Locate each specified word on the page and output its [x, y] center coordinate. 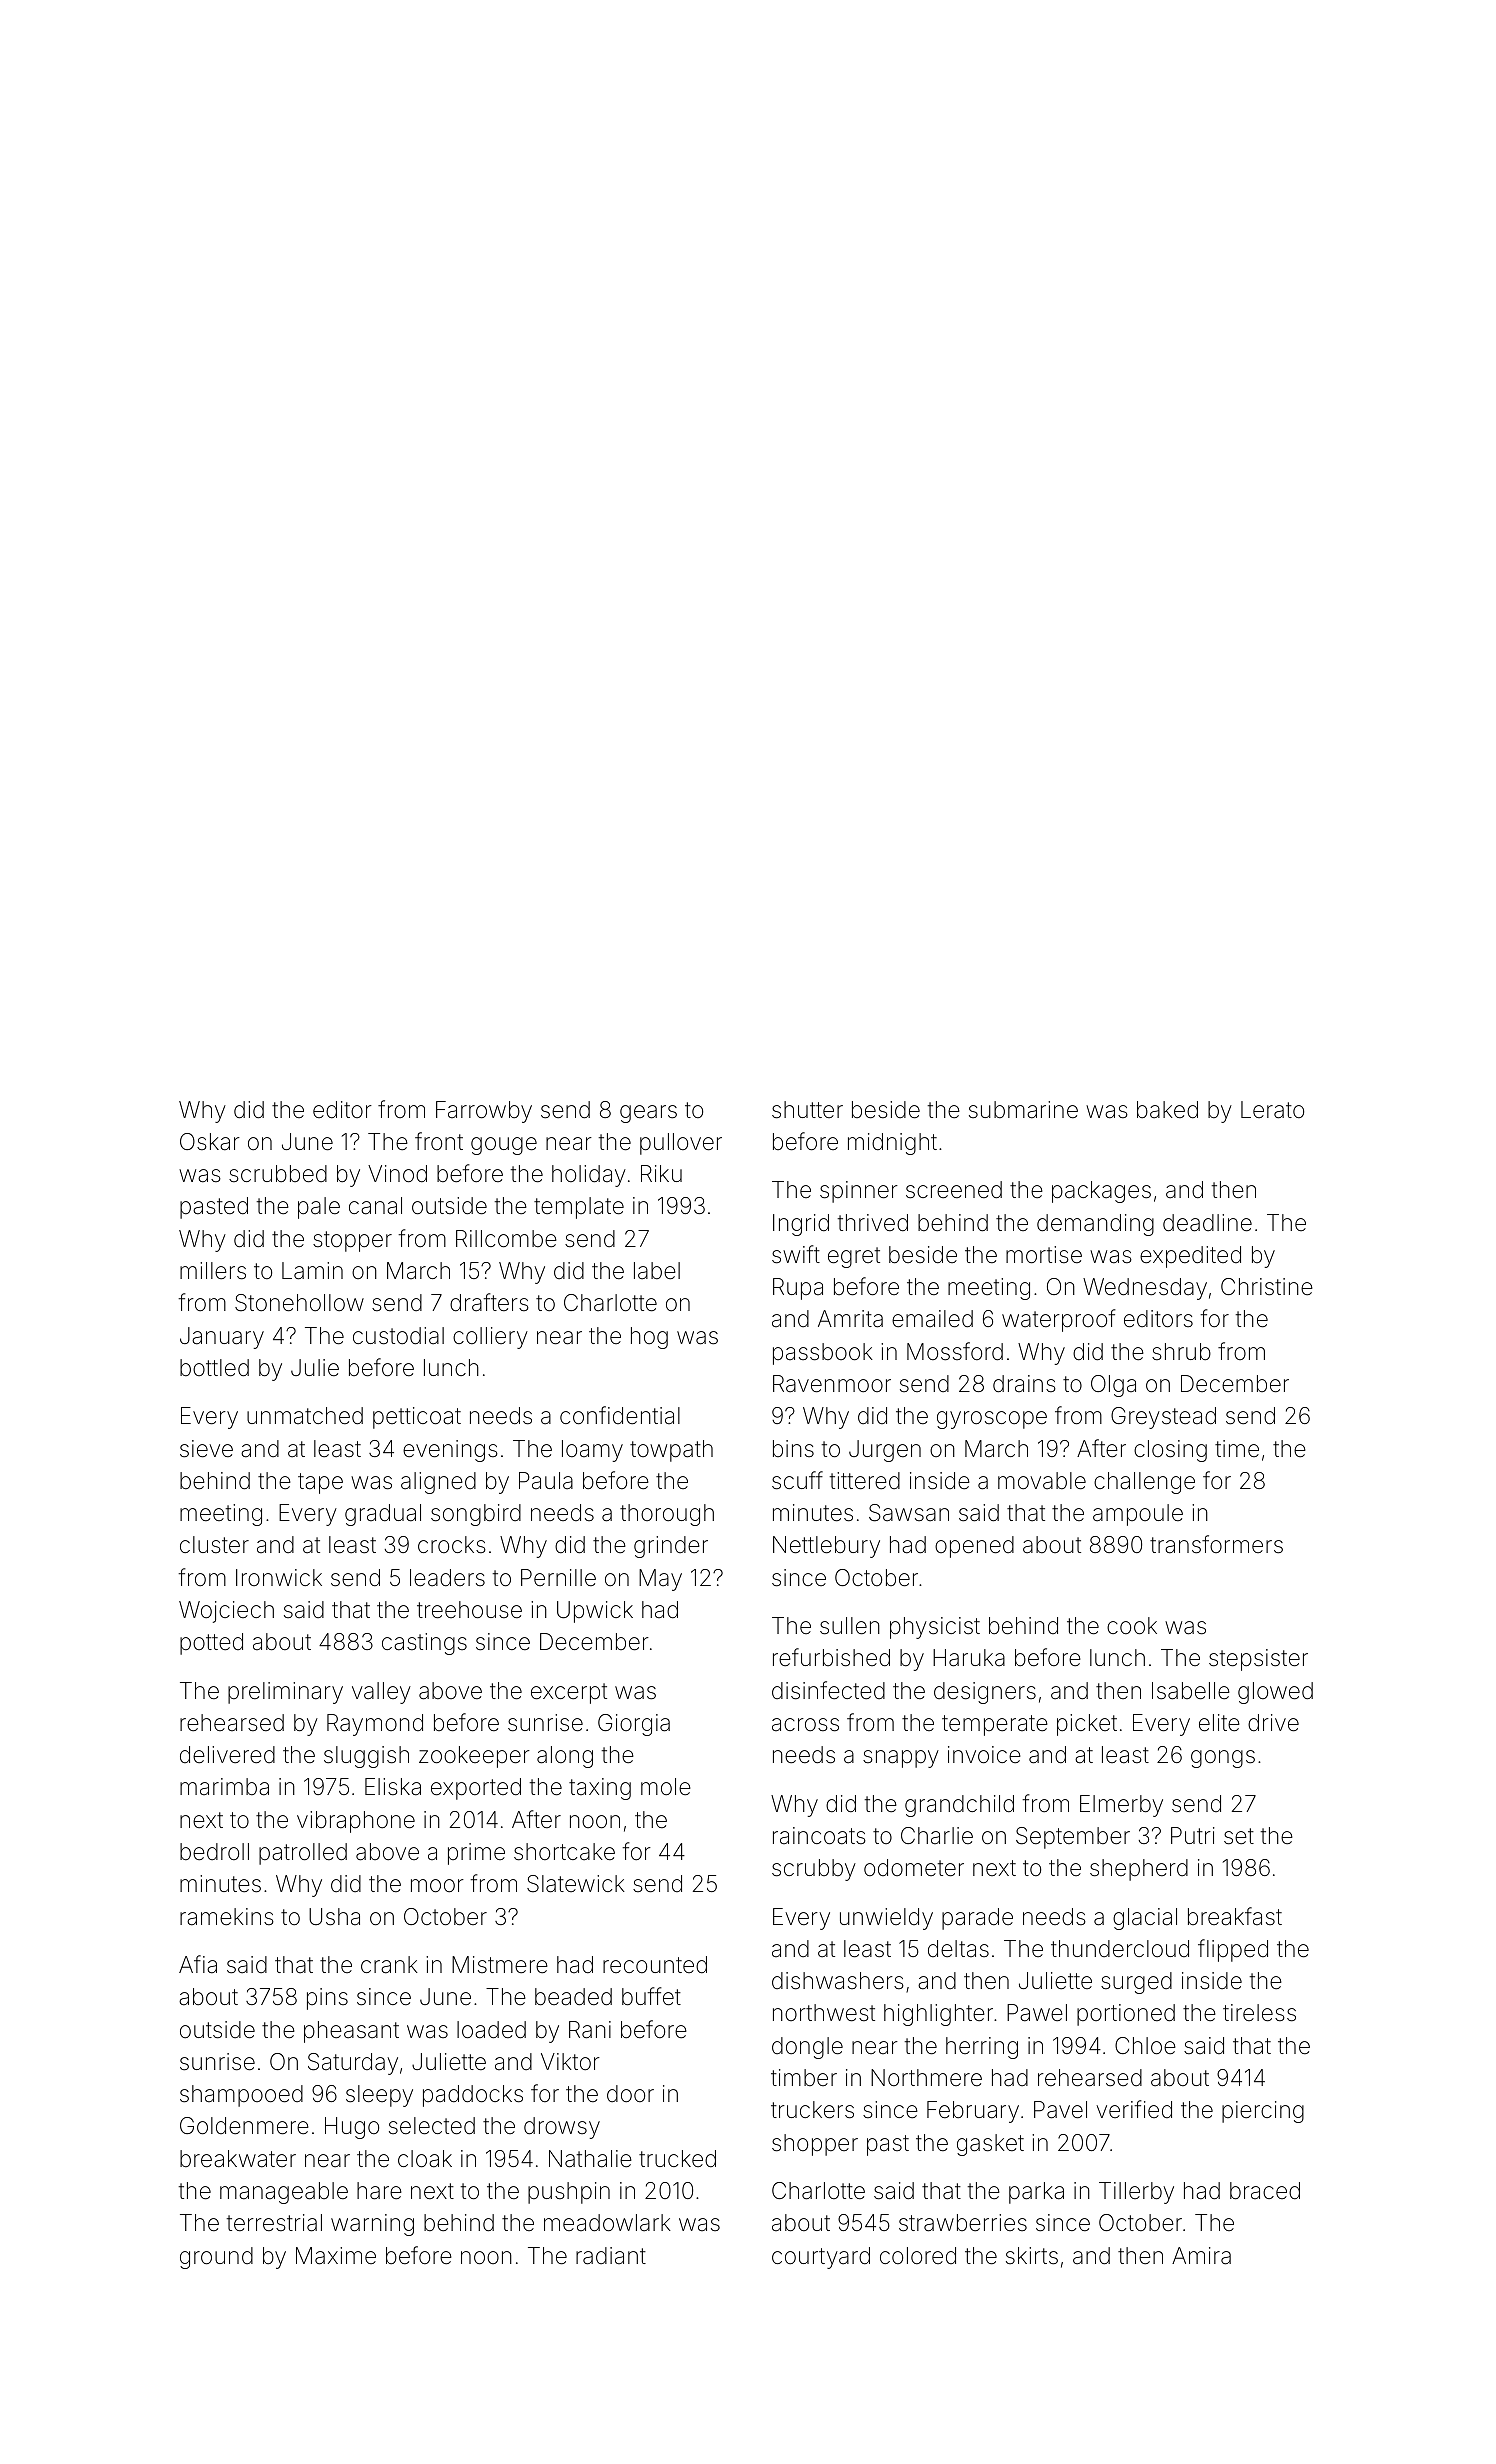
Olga [1113, 1386]
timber [804, 2077]
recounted [655, 1965]
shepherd [1139, 1870]
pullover [681, 1144]
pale [319, 1208]
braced [1265, 2191]
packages [1101, 1192]
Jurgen [885, 1451]
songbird [476, 1515]
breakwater [238, 2159]
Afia [198, 1964]
